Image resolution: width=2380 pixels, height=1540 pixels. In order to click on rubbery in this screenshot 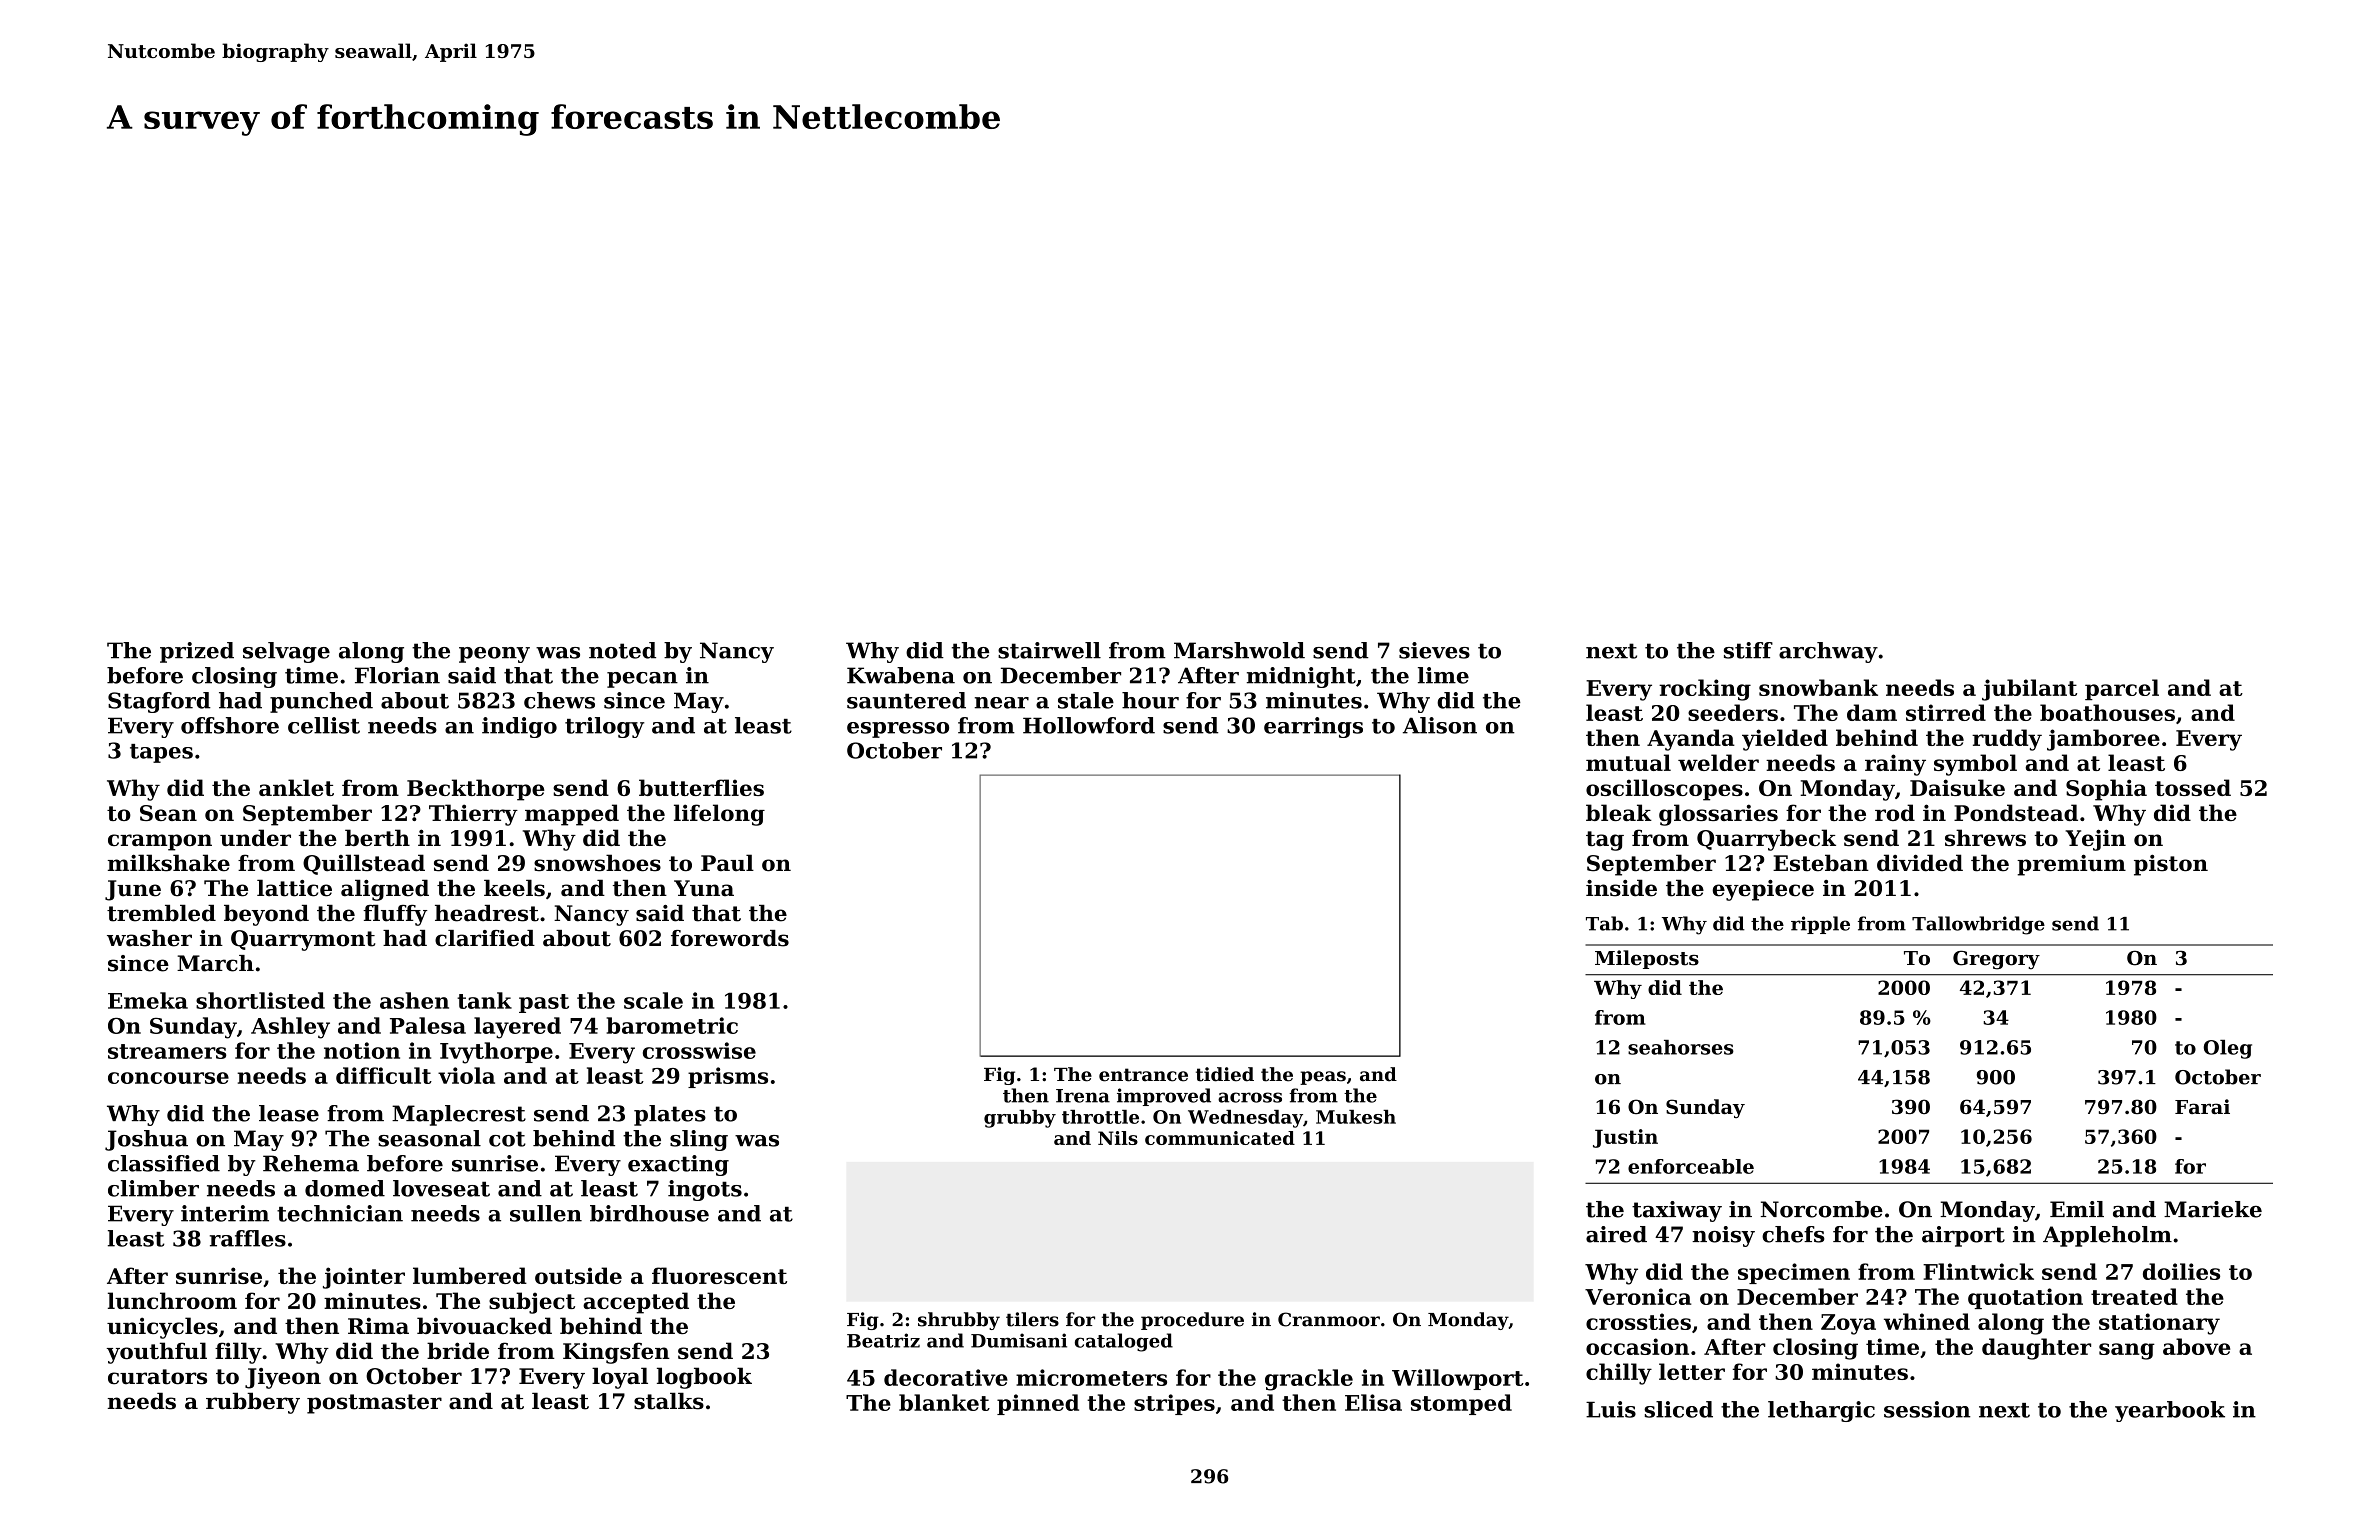, I will do `click(253, 1403)`.
